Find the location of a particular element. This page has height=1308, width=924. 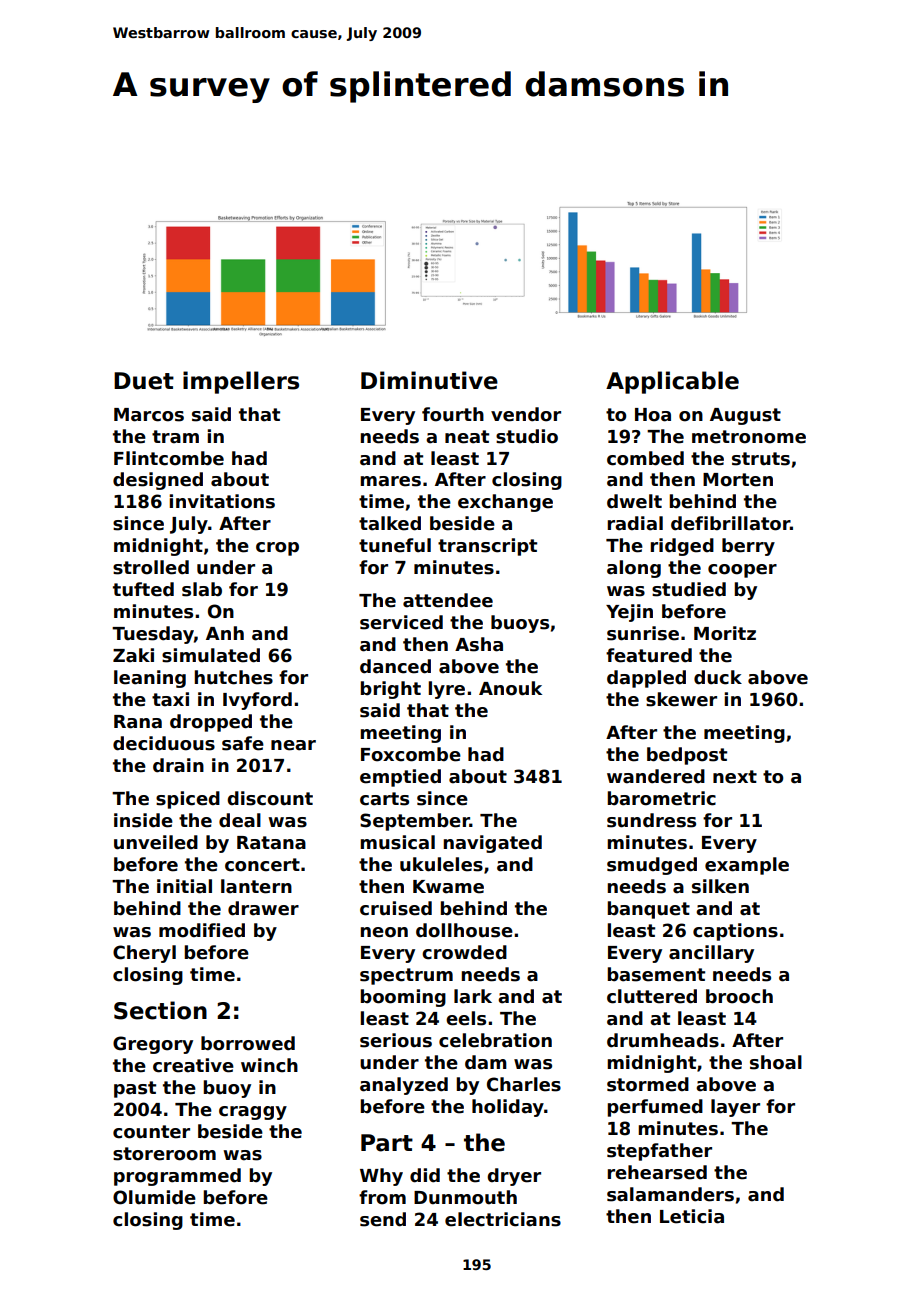

attendee is located at coordinates (448, 600).
